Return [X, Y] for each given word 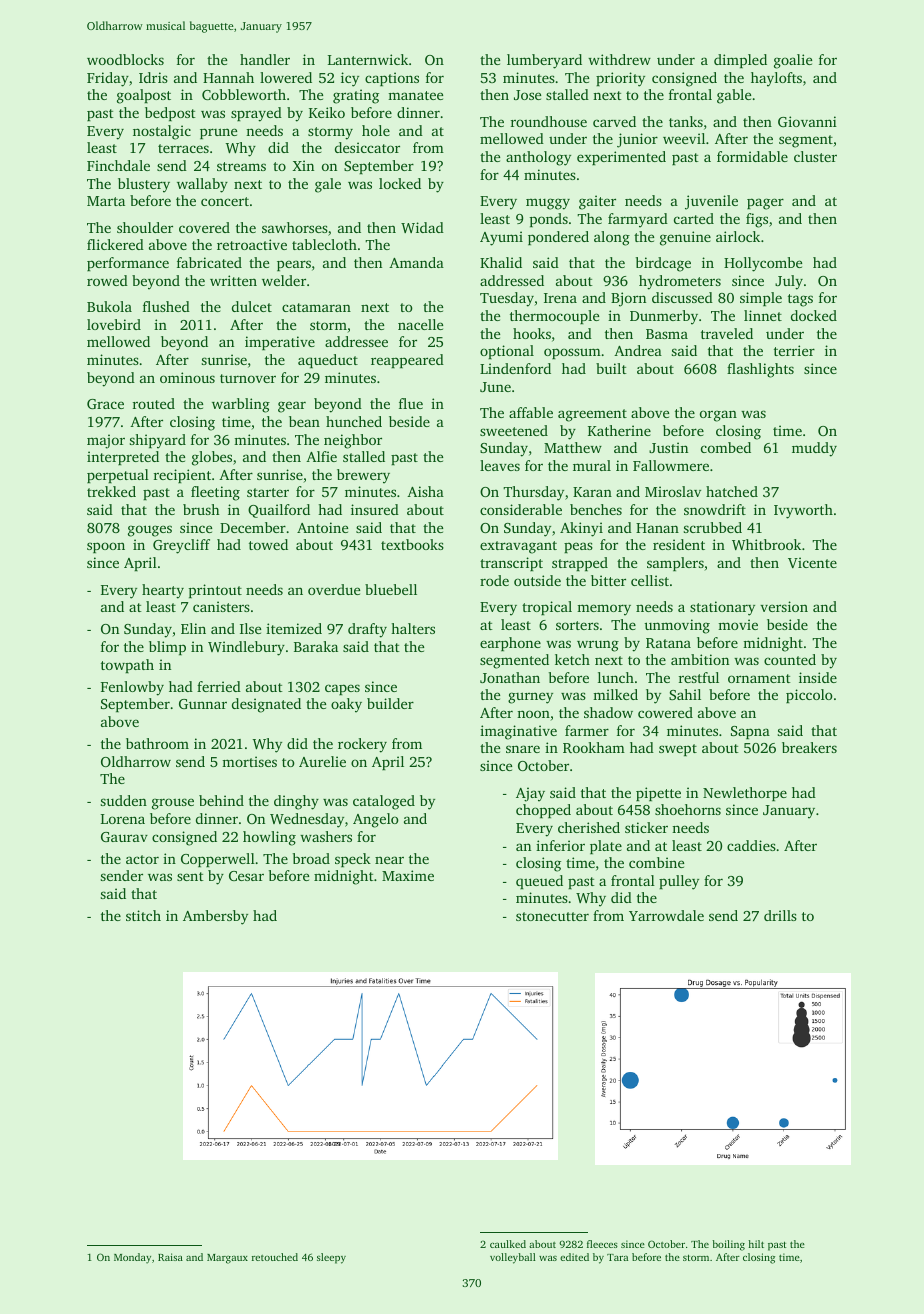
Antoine [322, 527]
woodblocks [125, 59]
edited [574, 1257]
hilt [756, 1244]
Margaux [227, 1259]
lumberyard [544, 61]
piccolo [809, 696]
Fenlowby [132, 688]
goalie [793, 61]
